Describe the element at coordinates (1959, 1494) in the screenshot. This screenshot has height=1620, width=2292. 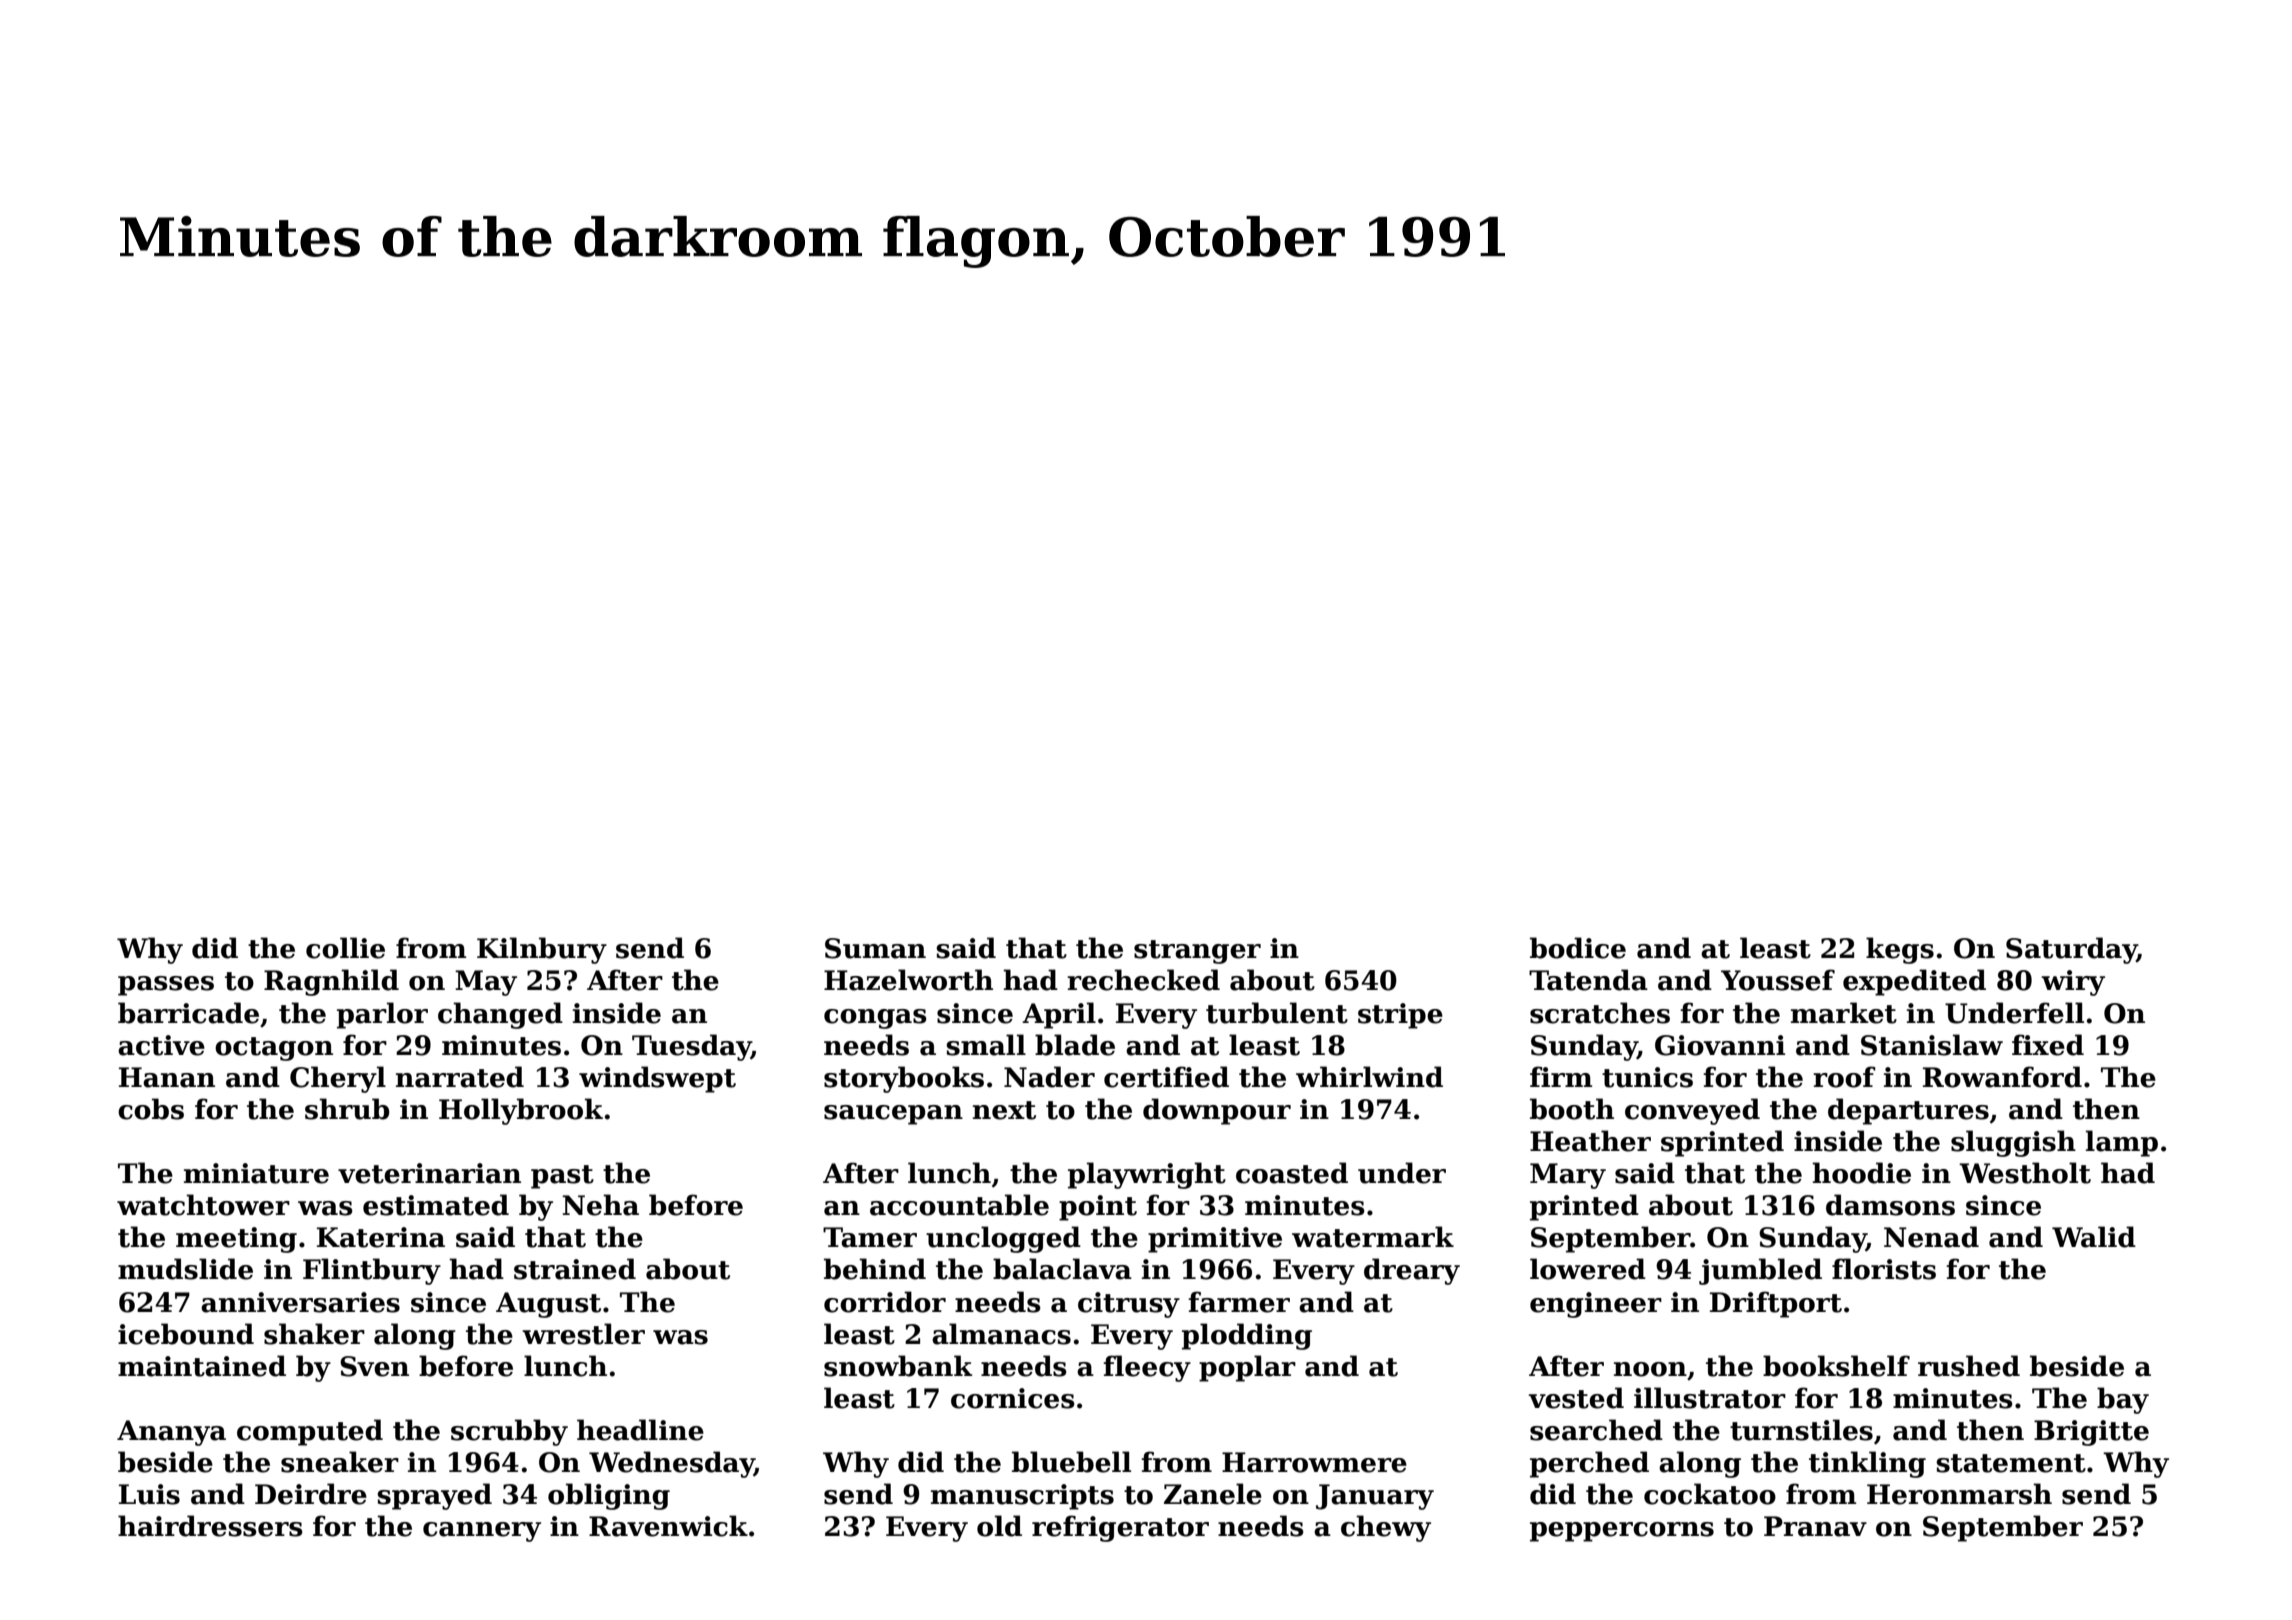
I see `Heronmarsh` at that location.
